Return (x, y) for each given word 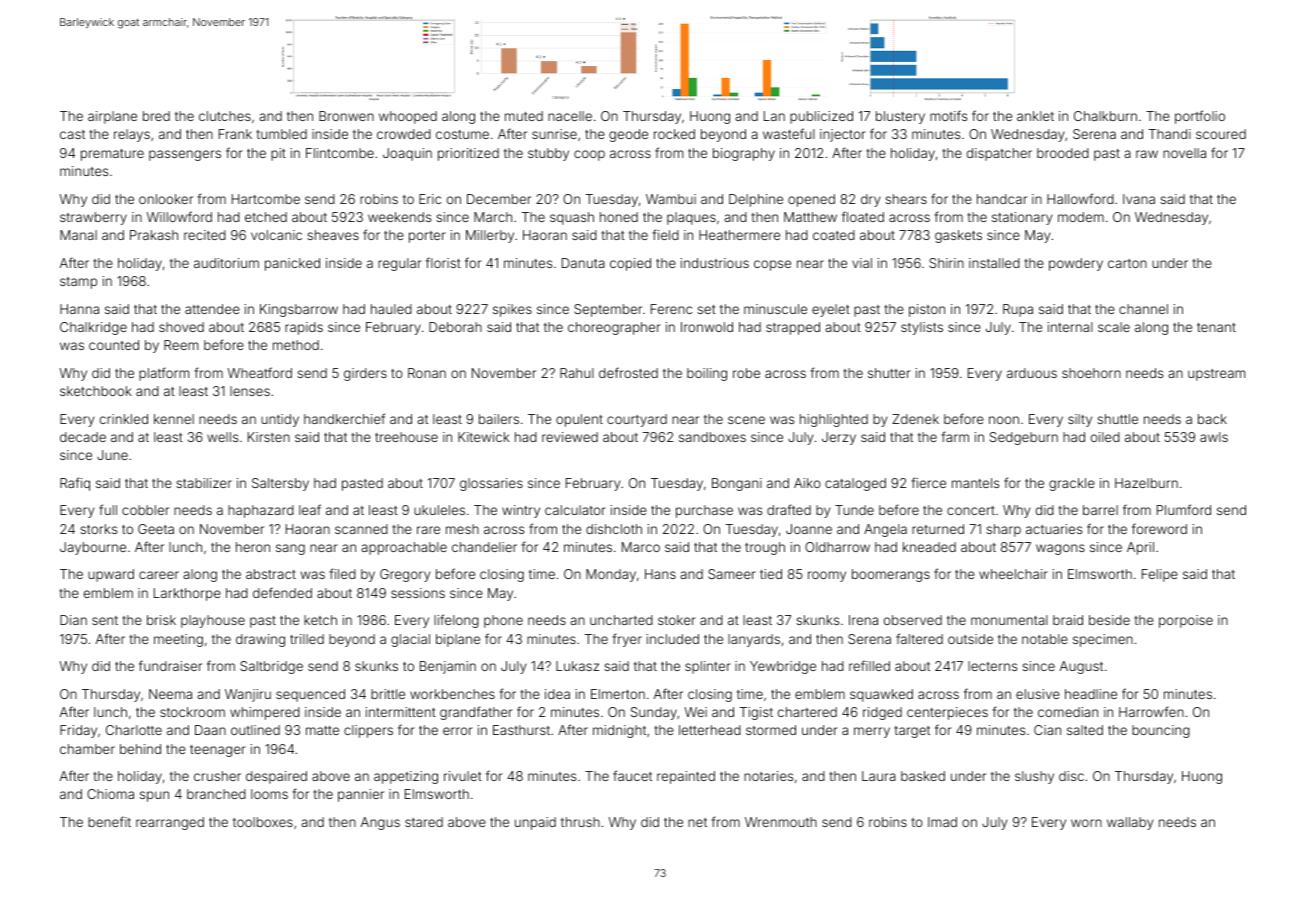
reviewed (570, 437)
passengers (185, 155)
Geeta (156, 529)
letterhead (710, 730)
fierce (928, 482)
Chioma (110, 794)
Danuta (583, 263)
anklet (1035, 116)
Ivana (1139, 199)
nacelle (570, 116)
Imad (942, 822)
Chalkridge (93, 328)
